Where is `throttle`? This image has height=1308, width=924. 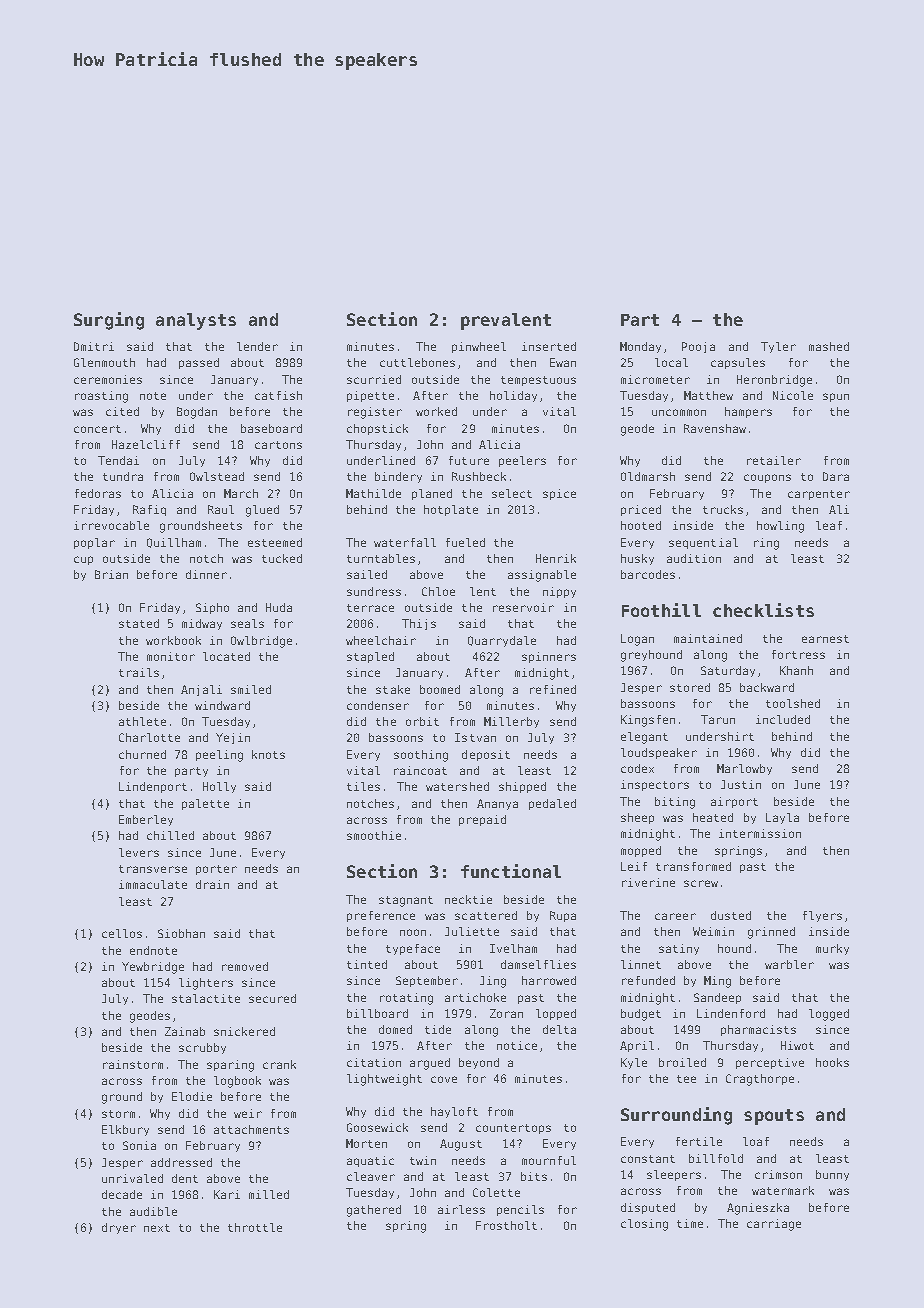 throttle is located at coordinates (255, 1227).
